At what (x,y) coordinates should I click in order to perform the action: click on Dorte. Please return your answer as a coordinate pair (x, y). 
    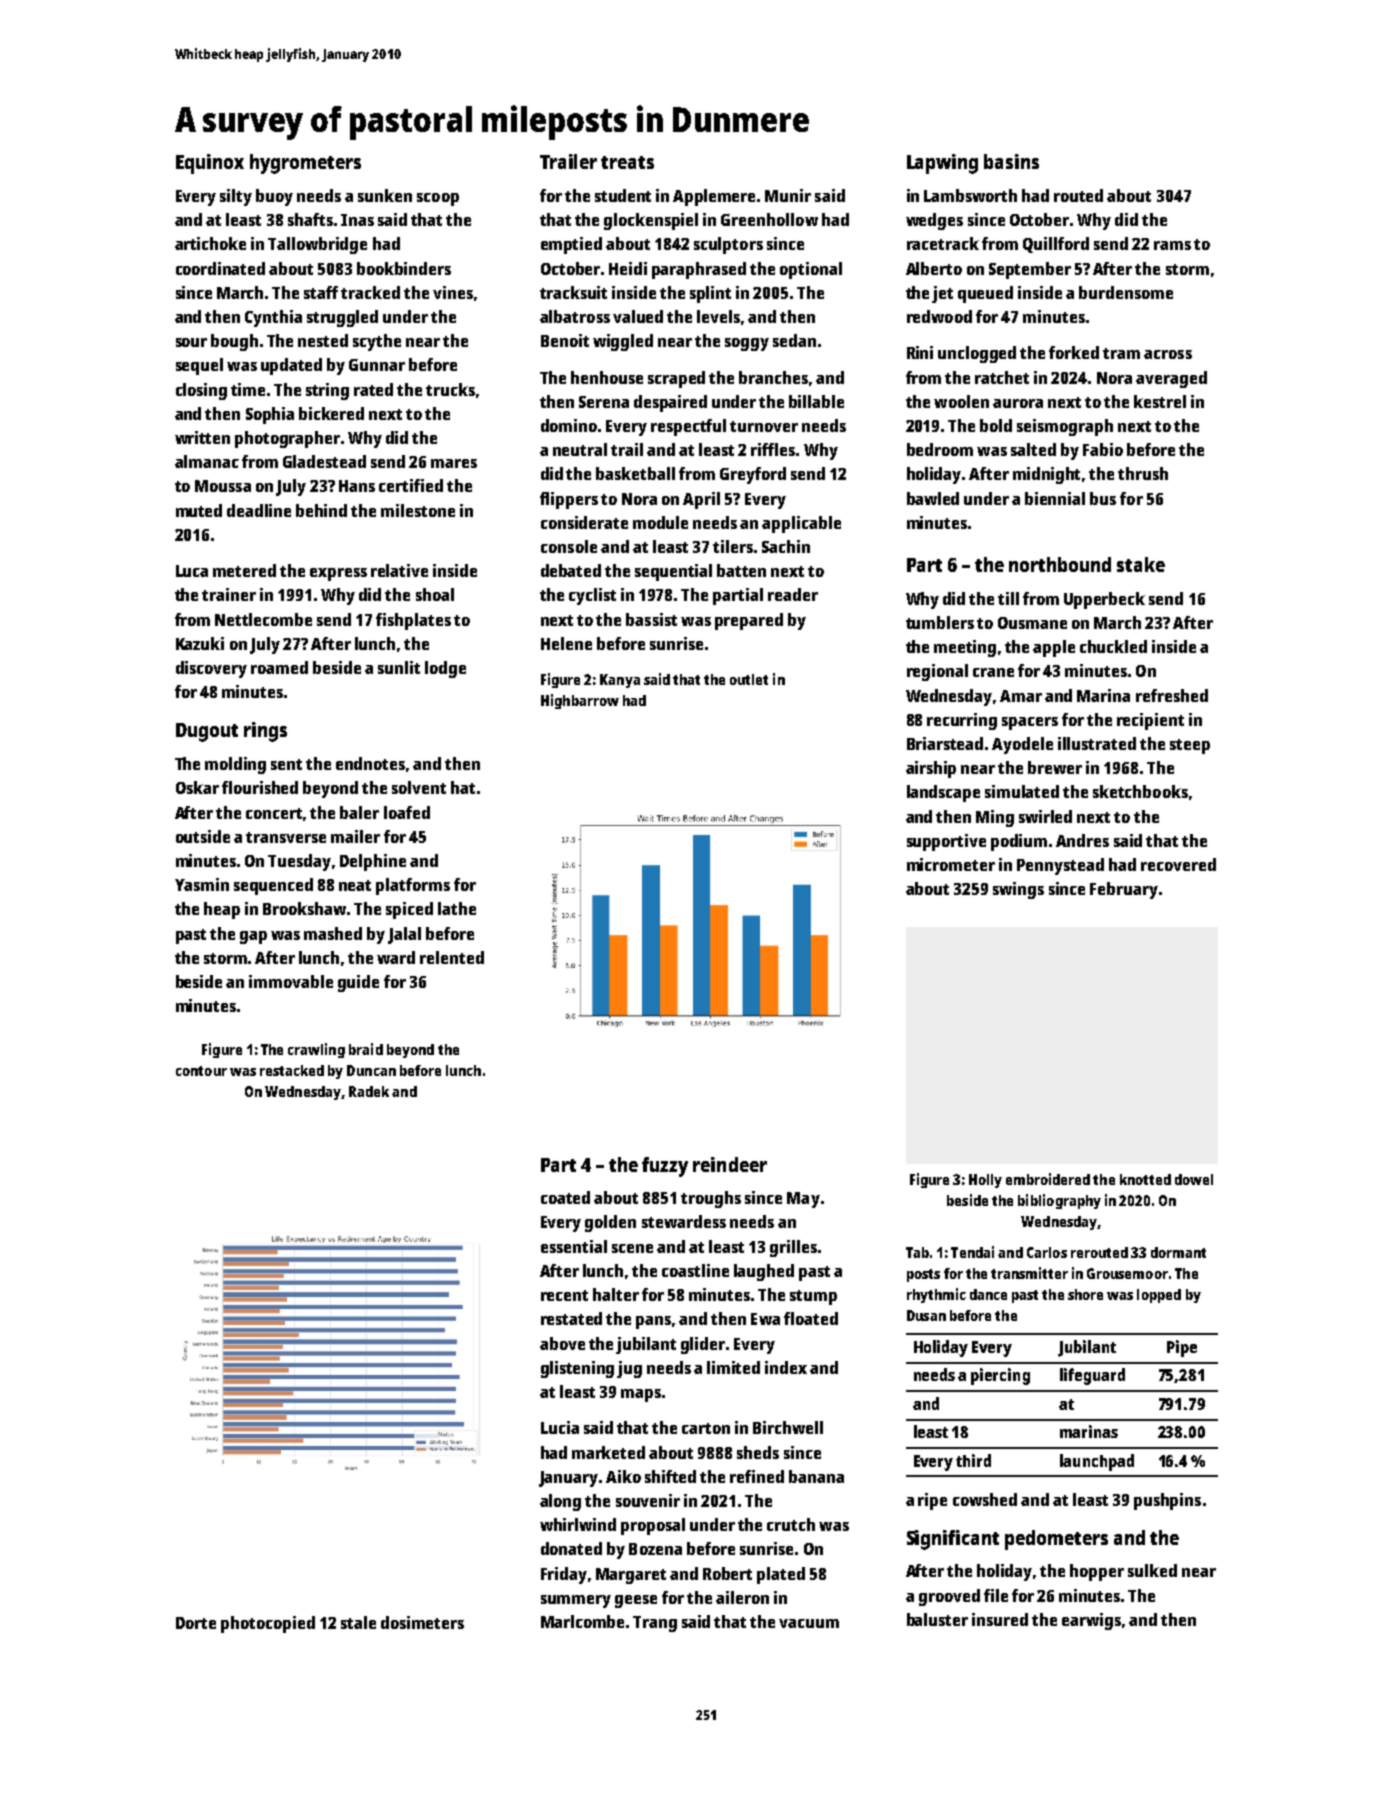
    Looking at the image, I should click on (196, 1623).
